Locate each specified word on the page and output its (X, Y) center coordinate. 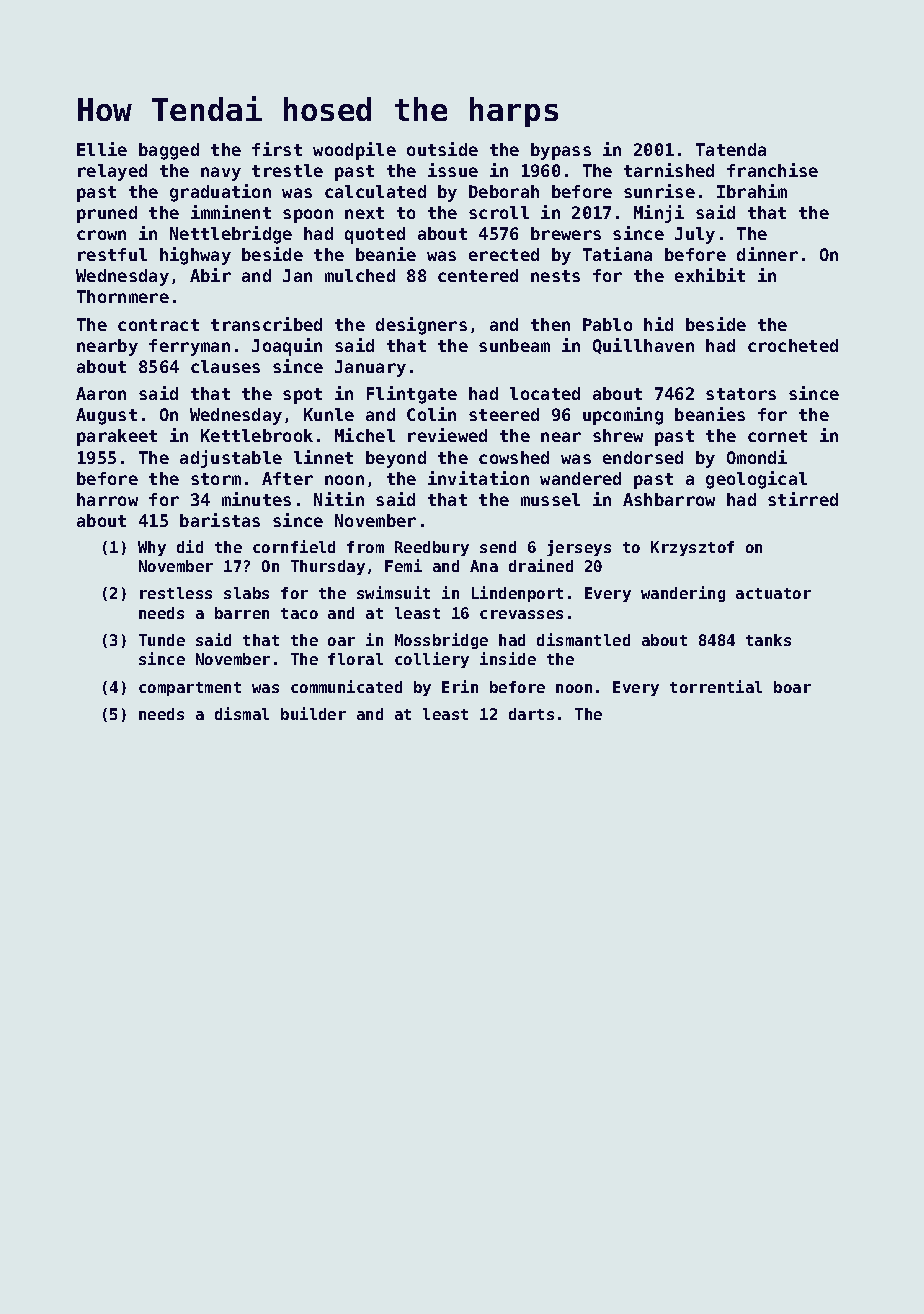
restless (176, 593)
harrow (107, 499)
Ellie (102, 149)
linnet (323, 457)
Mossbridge (441, 641)
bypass (561, 151)
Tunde (162, 640)
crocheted (793, 345)
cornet (777, 436)
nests (555, 276)
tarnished (669, 170)
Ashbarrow (669, 499)
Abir (210, 275)
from (365, 547)
